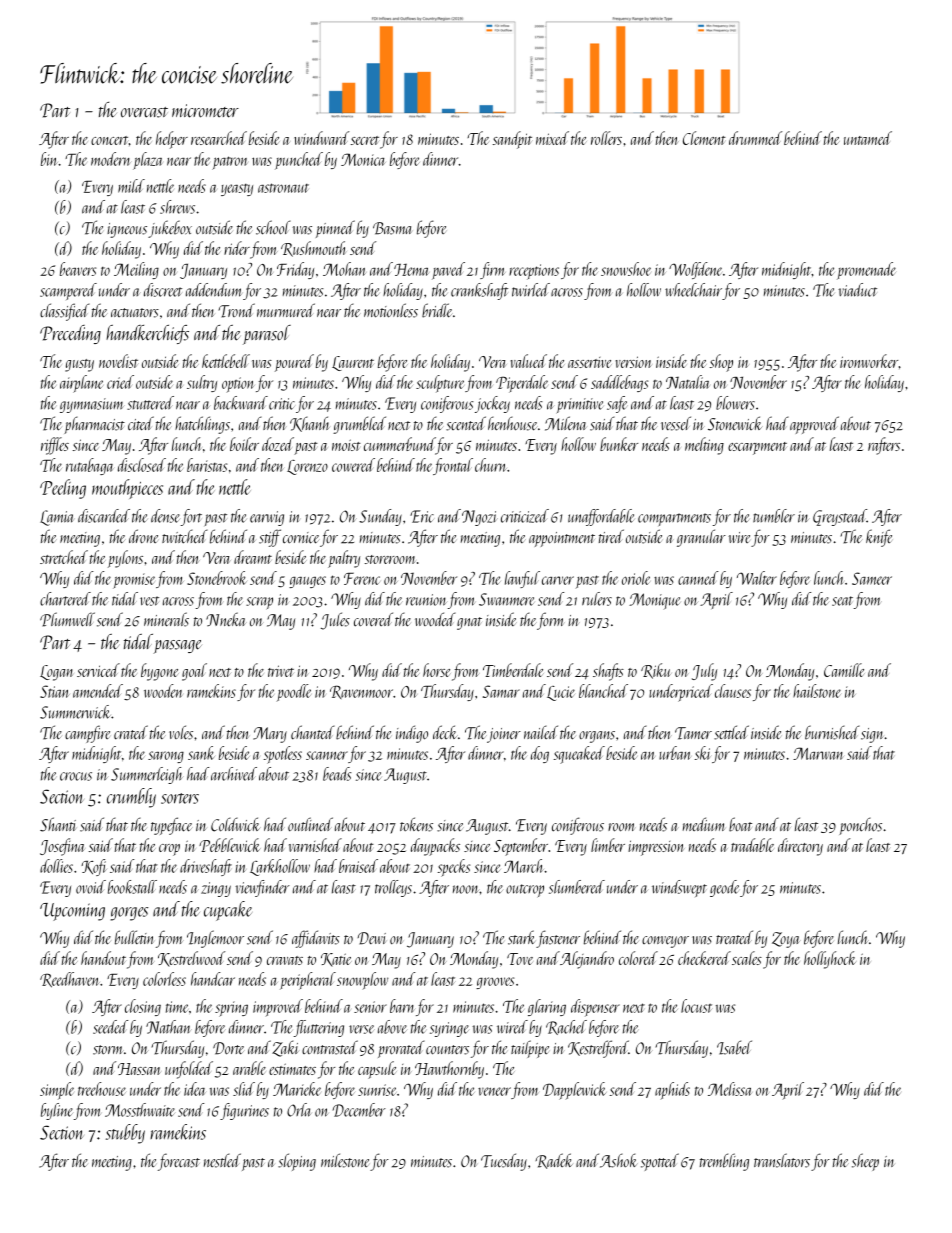 The height and width of the image is (1233, 952). What do you see at coordinates (392, 228) in the image?
I see `Basma` at bounding box center [392, 228].
